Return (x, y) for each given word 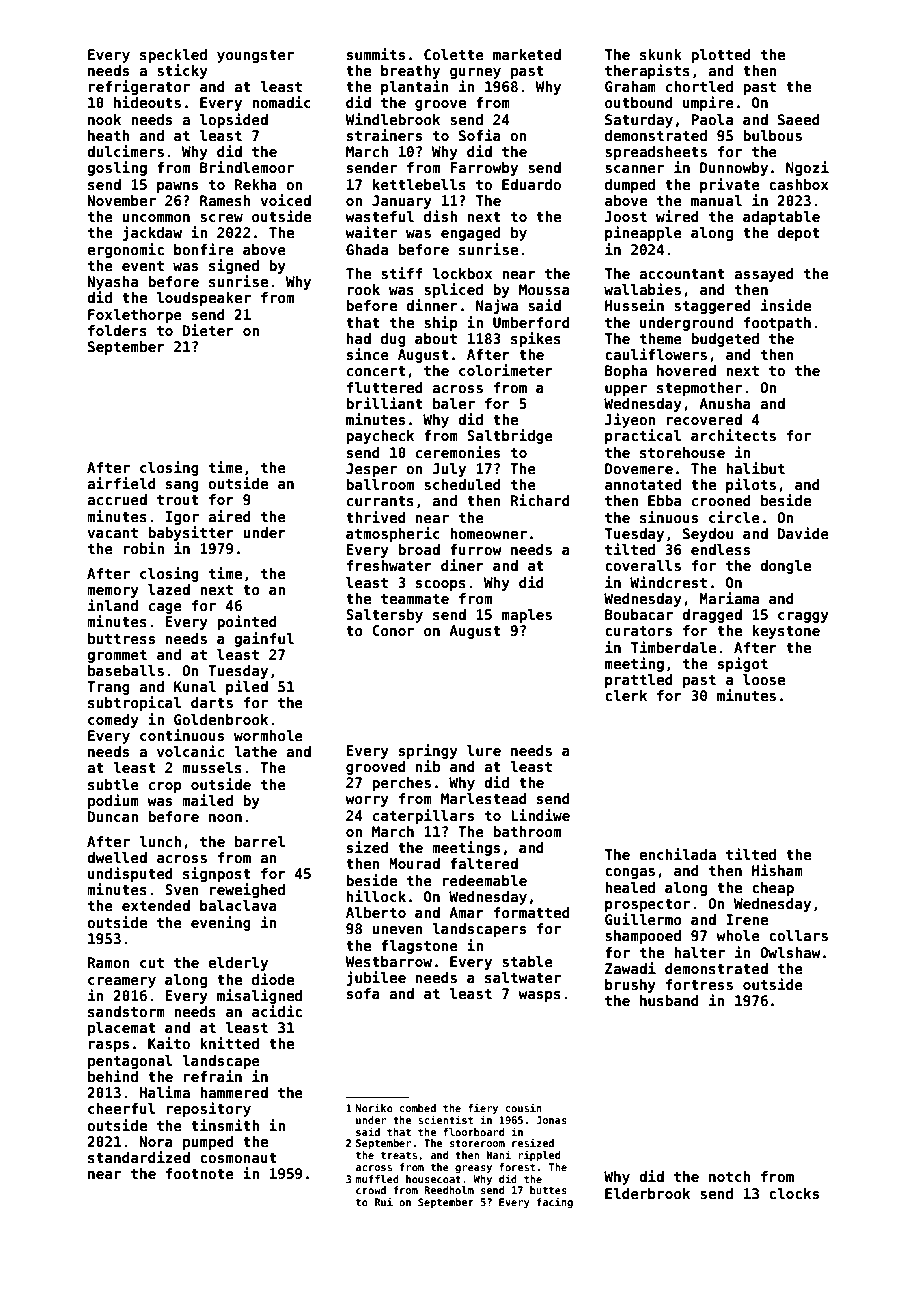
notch (730, 1176)
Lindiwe (540, 815)
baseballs (126, 670)
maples (527, 616)
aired (229, 516)
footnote (200, 1173)
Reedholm (449, 1190)
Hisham (777, 870)
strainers (384, 135)
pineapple (643, 233)
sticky (182, 71)
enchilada (677, 854)
